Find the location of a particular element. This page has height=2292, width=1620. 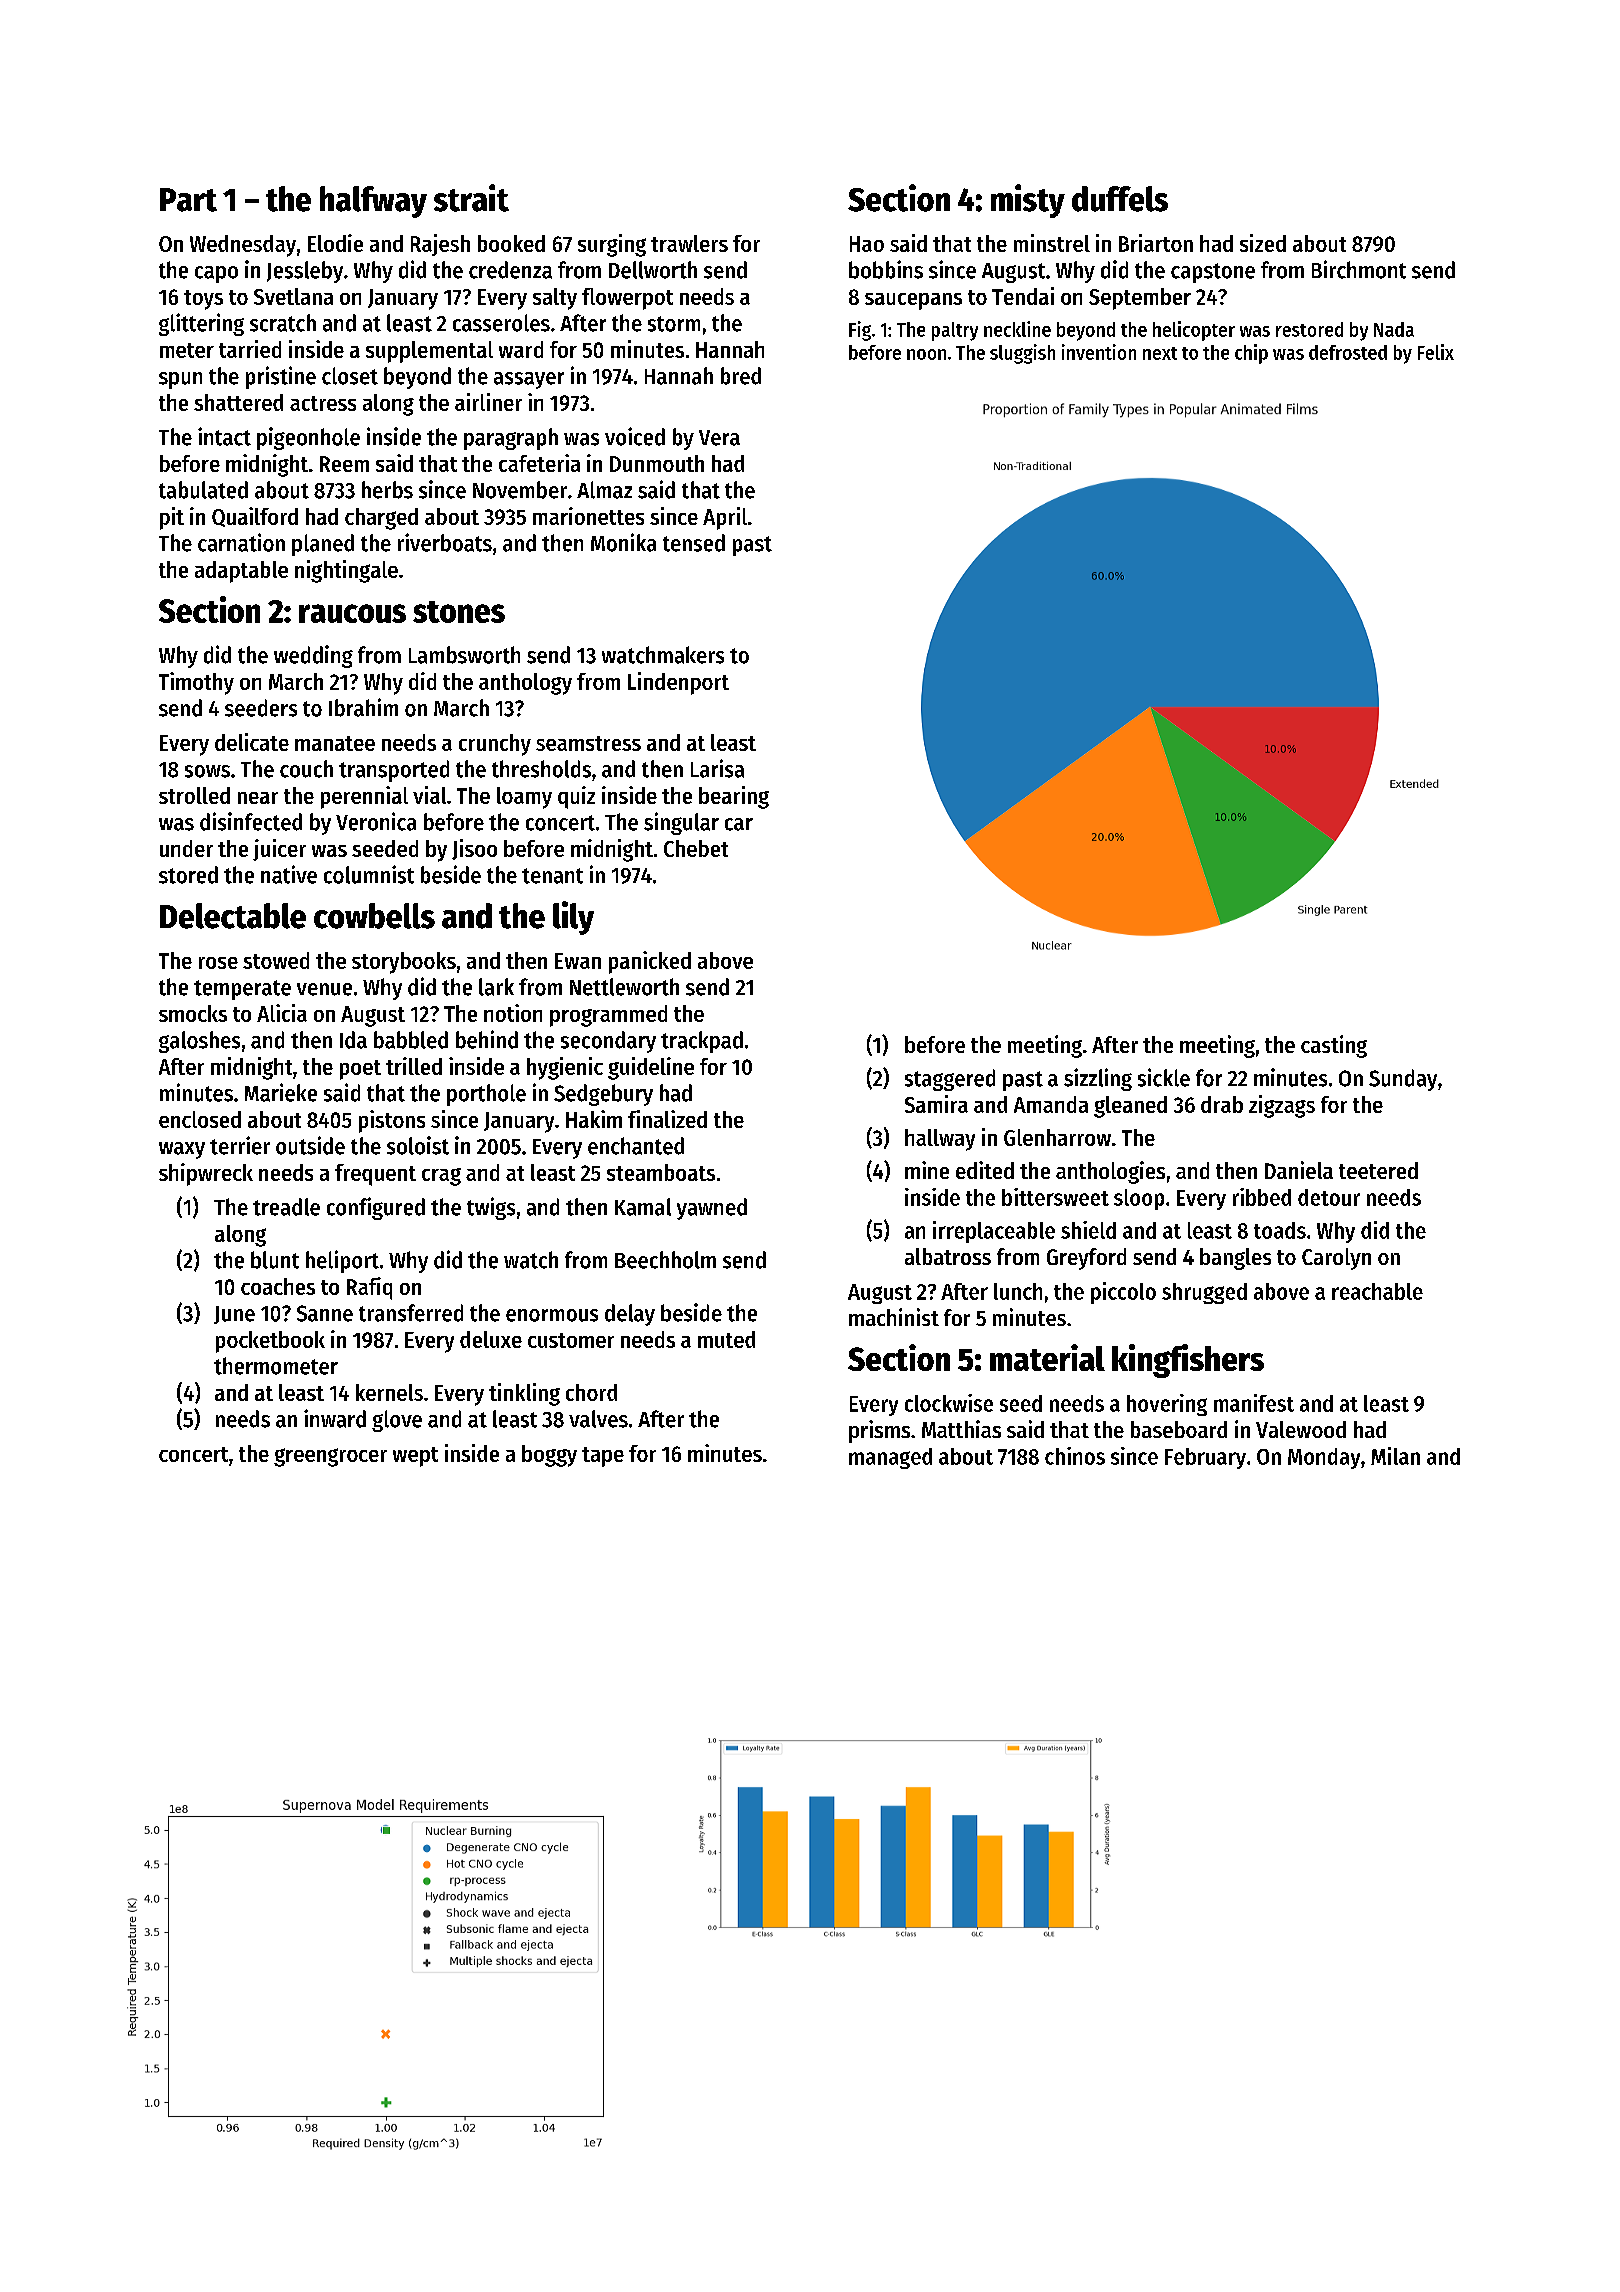

frequent is located at coordinates (375, 1175).
